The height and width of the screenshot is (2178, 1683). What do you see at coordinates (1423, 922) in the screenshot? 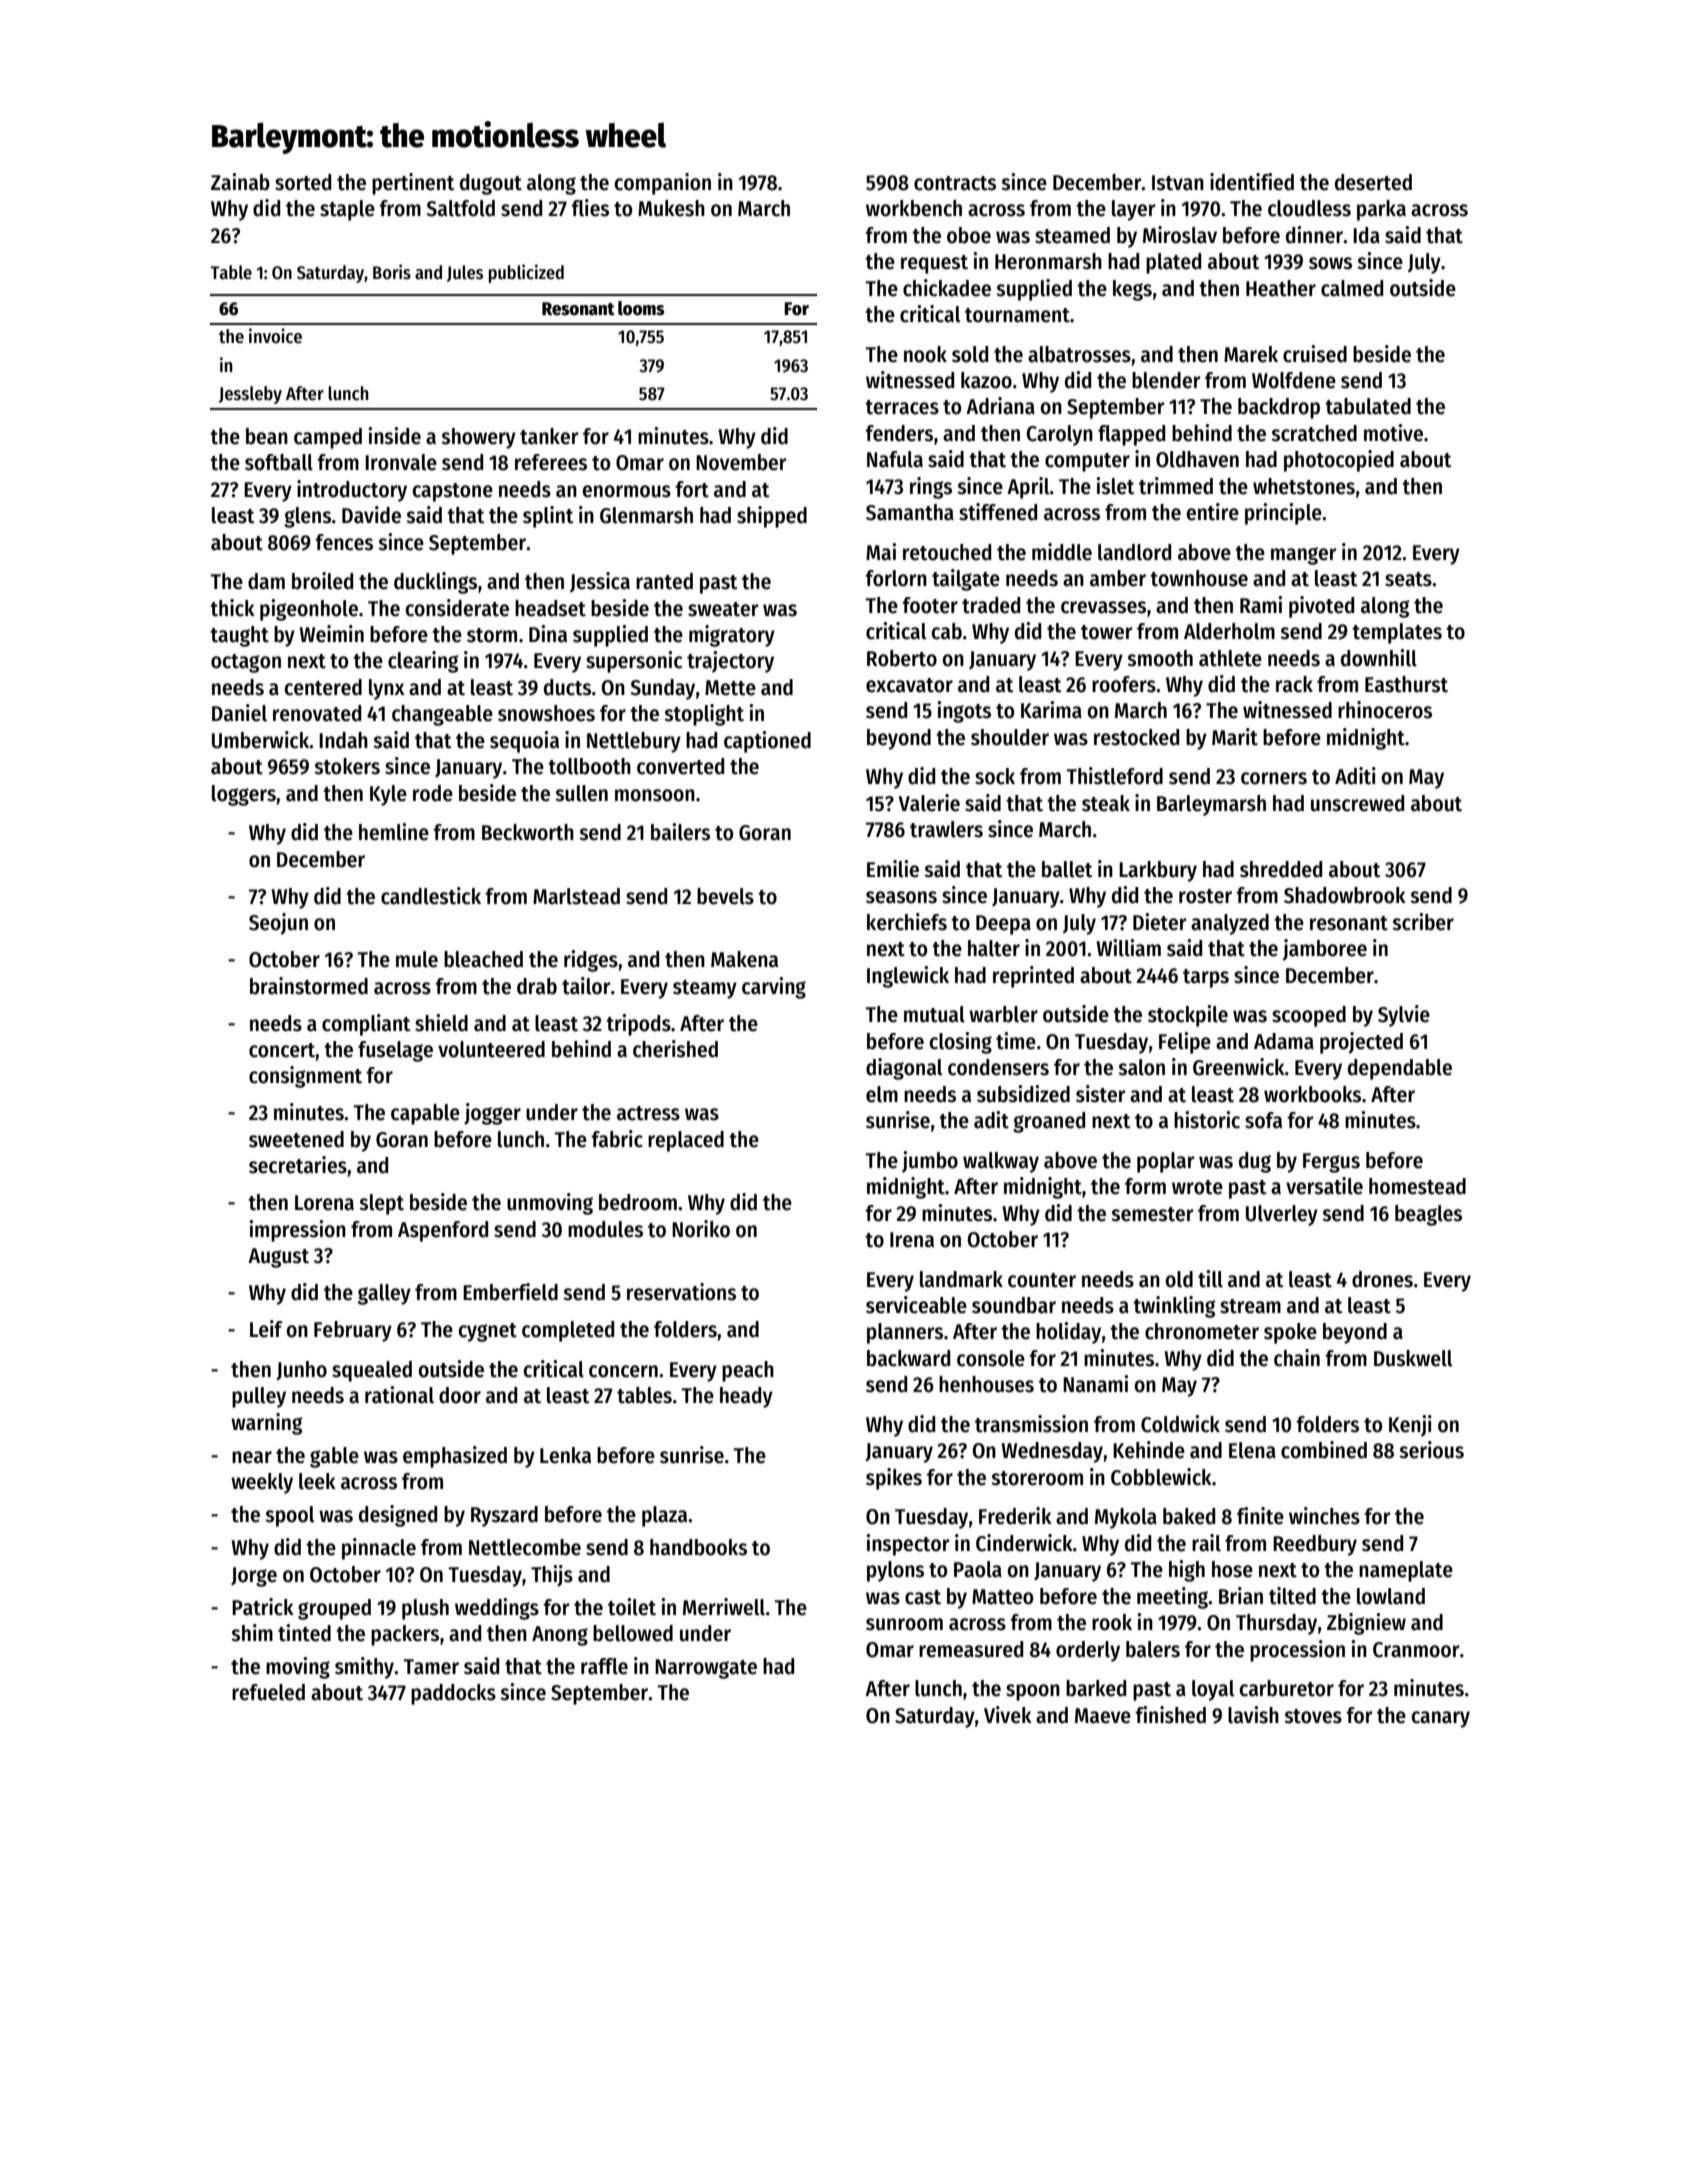
I see `scriber` at bounding box center [1423, 922].
